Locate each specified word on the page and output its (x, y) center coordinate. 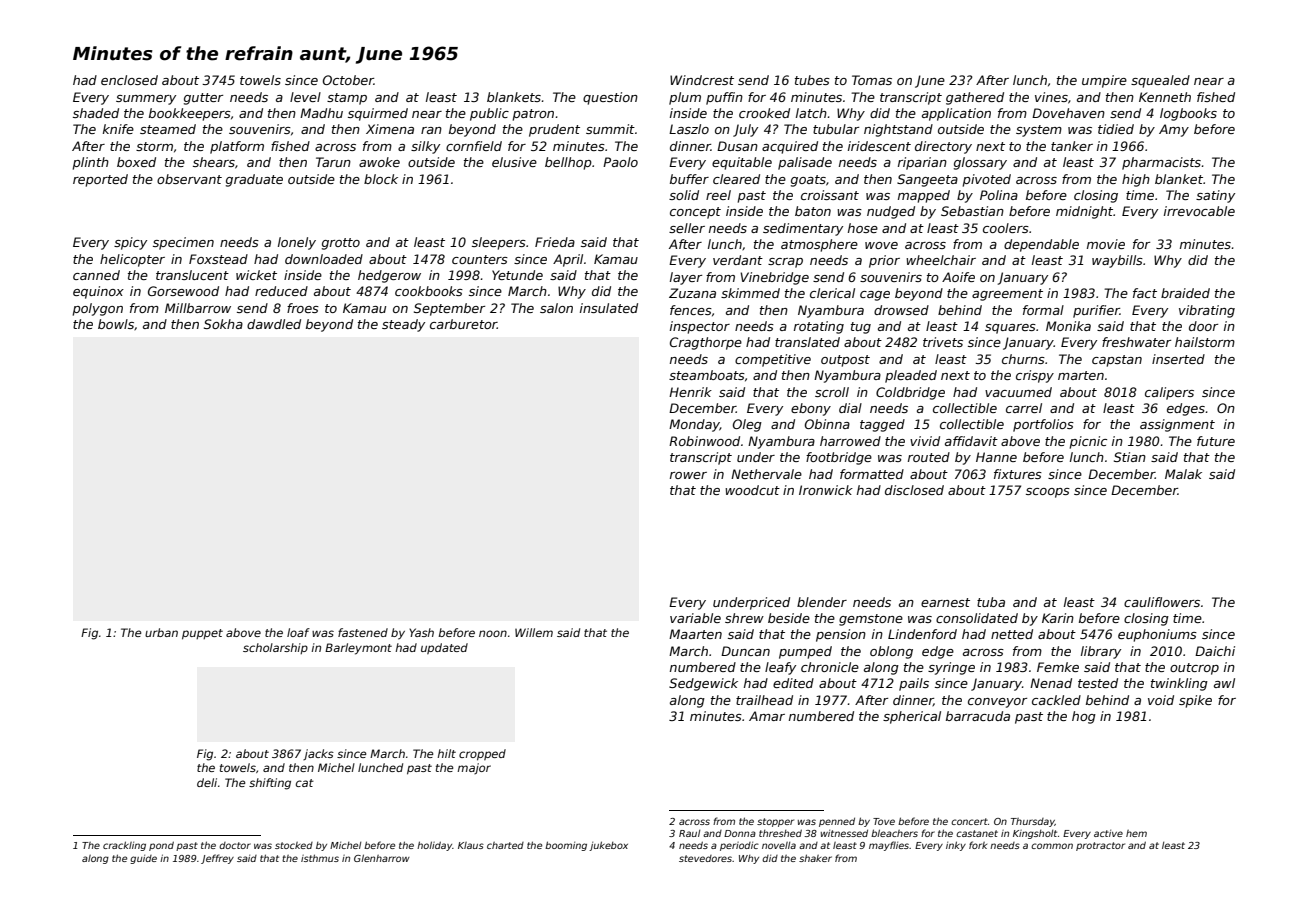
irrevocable (1199, 211)
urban (161, 632)
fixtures (1018, 474)
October (348, 80)
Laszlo (689, 129)
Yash (421, 632)
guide (143, 859)
